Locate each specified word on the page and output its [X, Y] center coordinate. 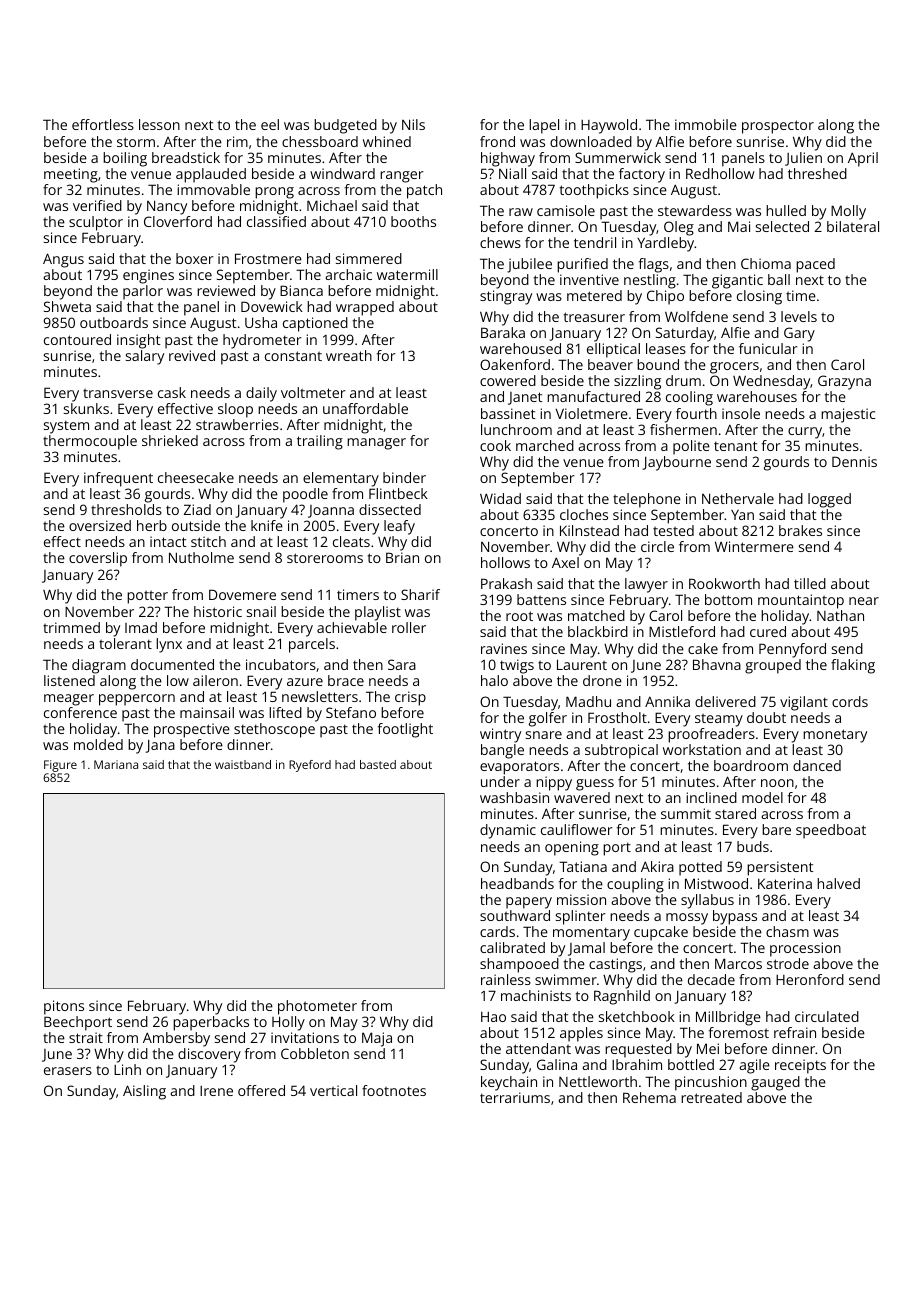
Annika [667, 701]
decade [711, 979]
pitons [64, 1007]
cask [172, 392]
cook [495, 445]
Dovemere [242, 594]
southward [515, 915]
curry [805, 433]
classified [276, 221]
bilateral [853, 226]
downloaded [591, 141]
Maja [377, 1039]
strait [86, 1037]
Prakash [506, 583]
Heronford [810, 979]
